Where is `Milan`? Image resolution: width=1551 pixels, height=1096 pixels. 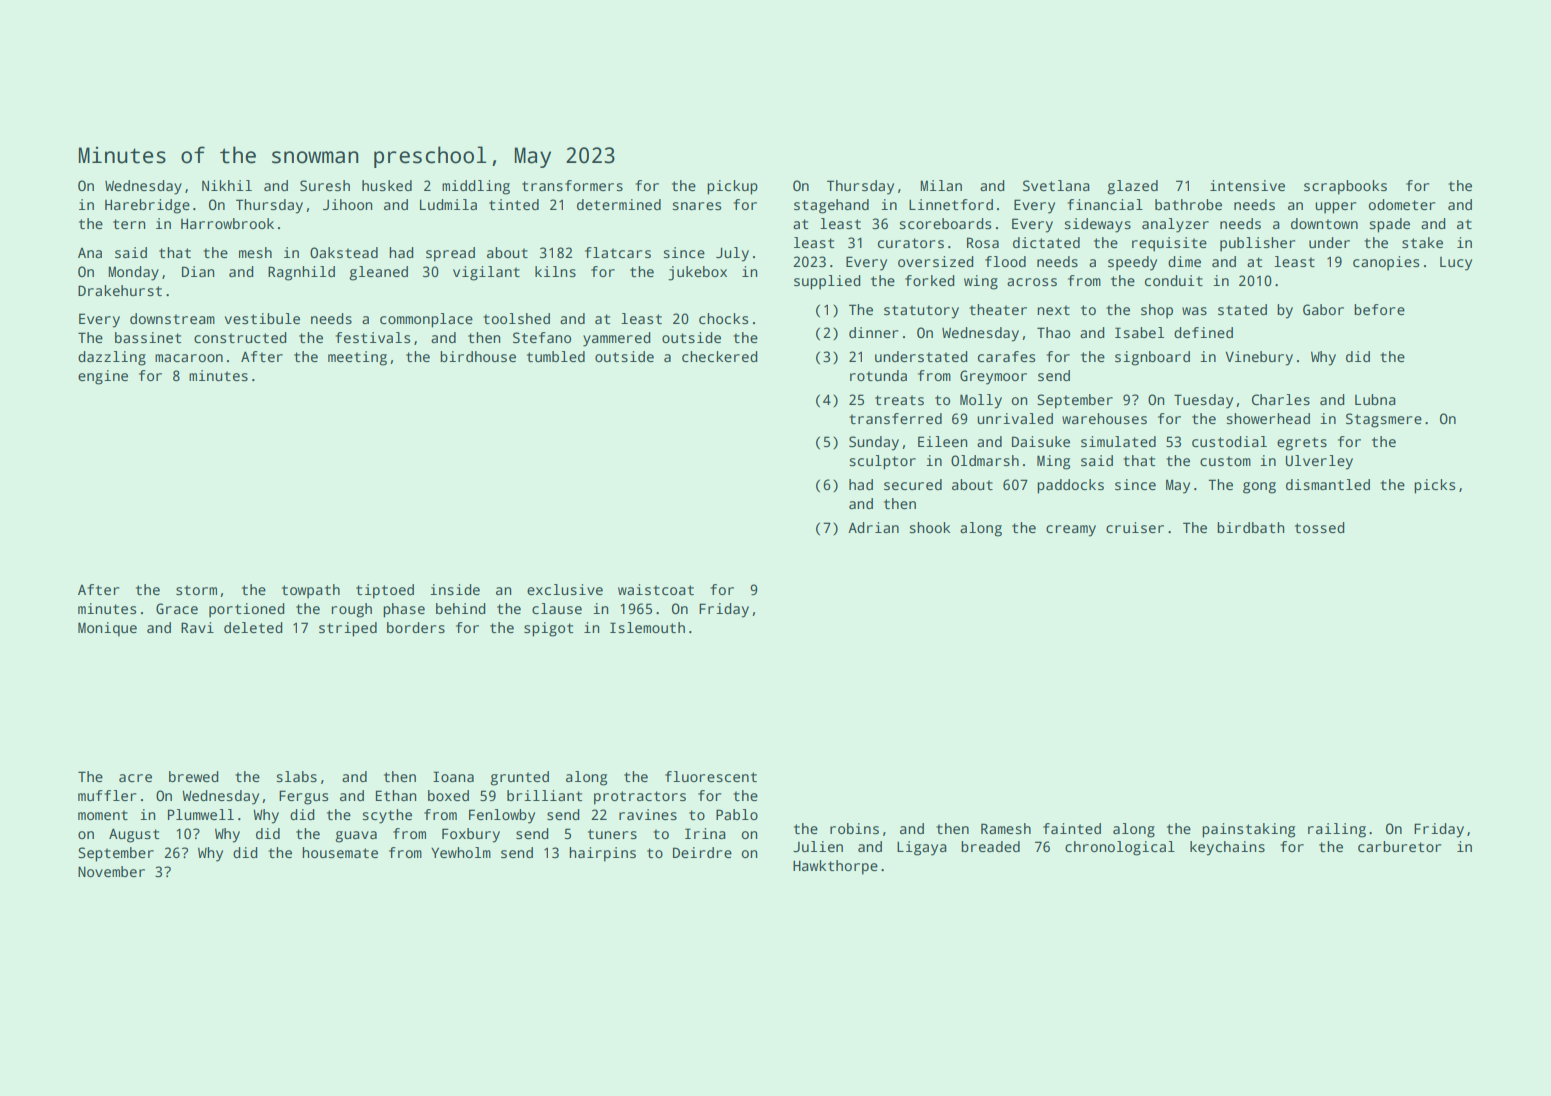 Milan is located at coordinates (941, 185).
